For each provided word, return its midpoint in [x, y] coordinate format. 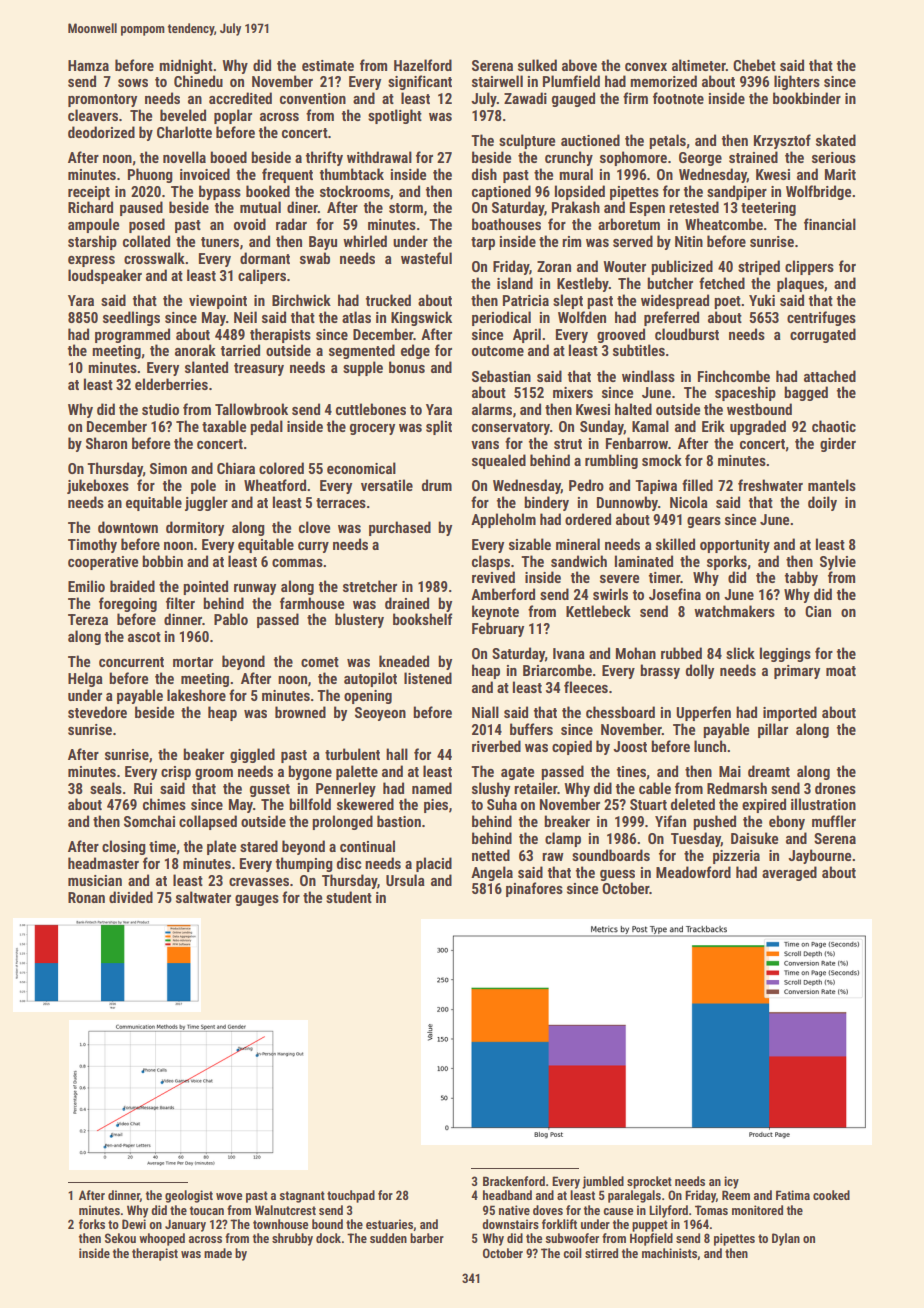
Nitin [689, 241]
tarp [483, 243]
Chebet [754, 65]
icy [731, 1182]
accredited [240, 98]
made [218, 1253]
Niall [485, 712]
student [349, 897]
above [579, 65]
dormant [265, 258]
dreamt [769, 771]
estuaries [390, 1225]
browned [300, 712]
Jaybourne [819, 856]
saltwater [203, 897]
